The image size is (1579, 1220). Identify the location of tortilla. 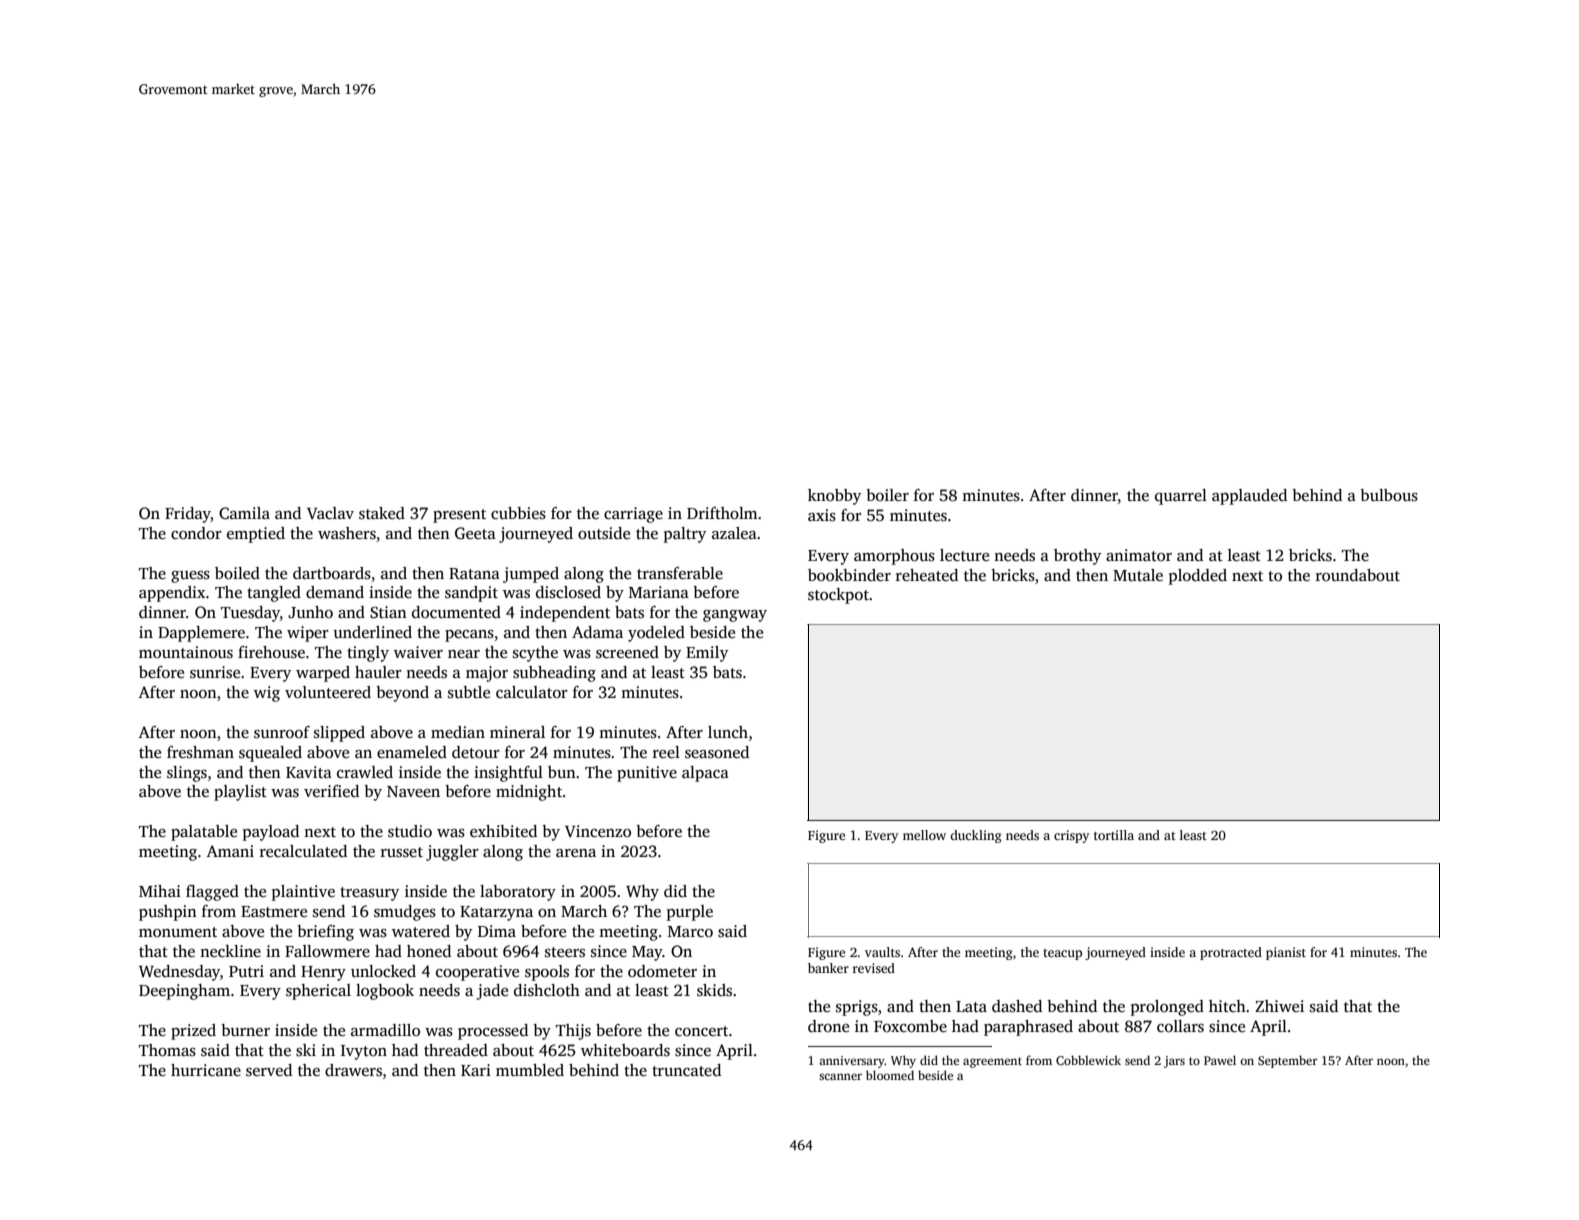
(1114, 835).
